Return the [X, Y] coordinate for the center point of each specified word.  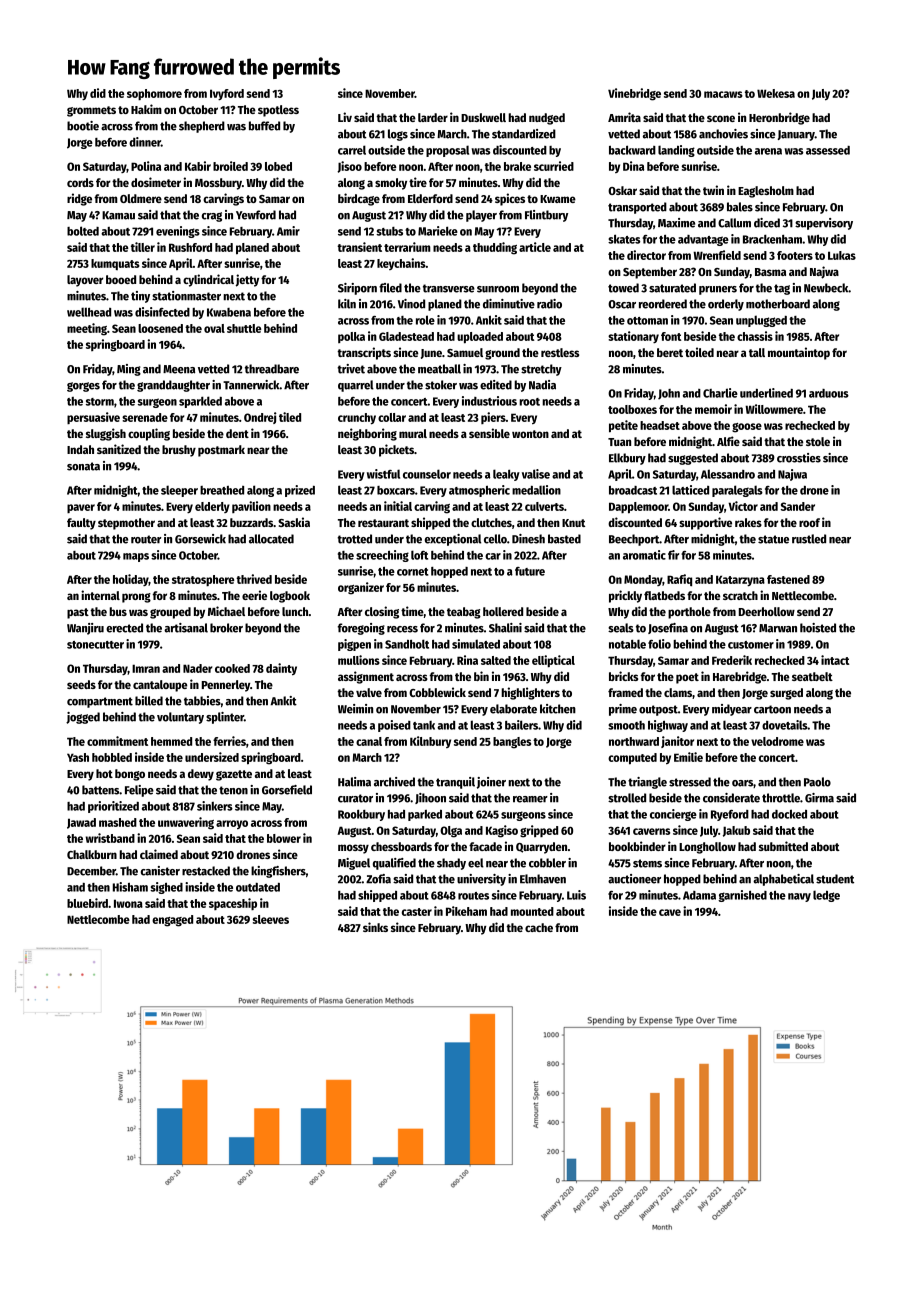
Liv [345, 117]
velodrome [777, 741]
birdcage [359, 199]
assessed [828, 150]
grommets [91, 111]
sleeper [179, 491]
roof [809, 522]
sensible [489, 433]
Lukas [842, 255]
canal [369, 741]
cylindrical [208, 280]
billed [149, 701]
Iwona [128, 903]
